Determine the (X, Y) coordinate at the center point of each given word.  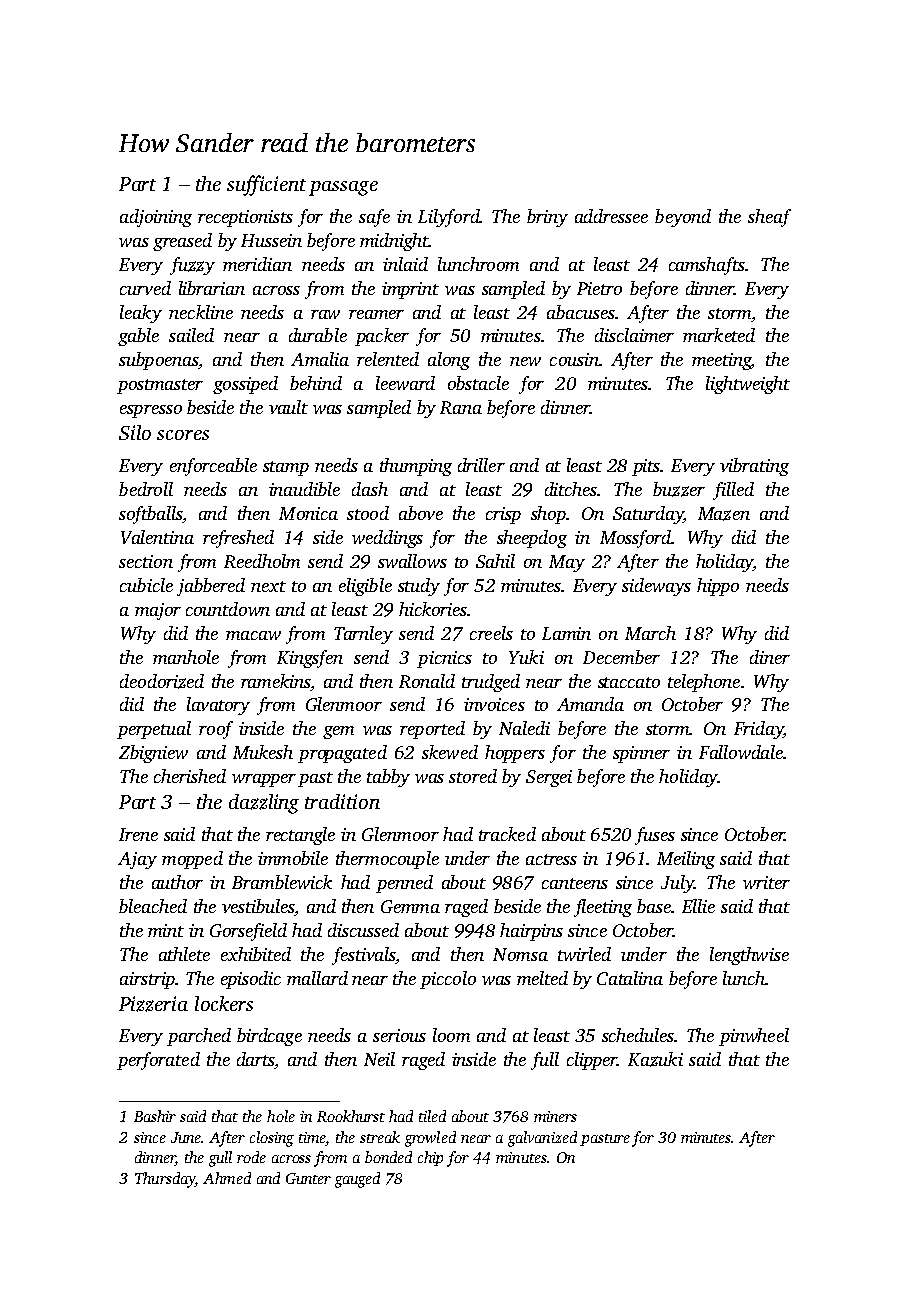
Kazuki (655, 1059)
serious (399, 1035)
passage (343, 188)
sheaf (769, 218)
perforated (158, 1061)
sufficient (266, 185)
